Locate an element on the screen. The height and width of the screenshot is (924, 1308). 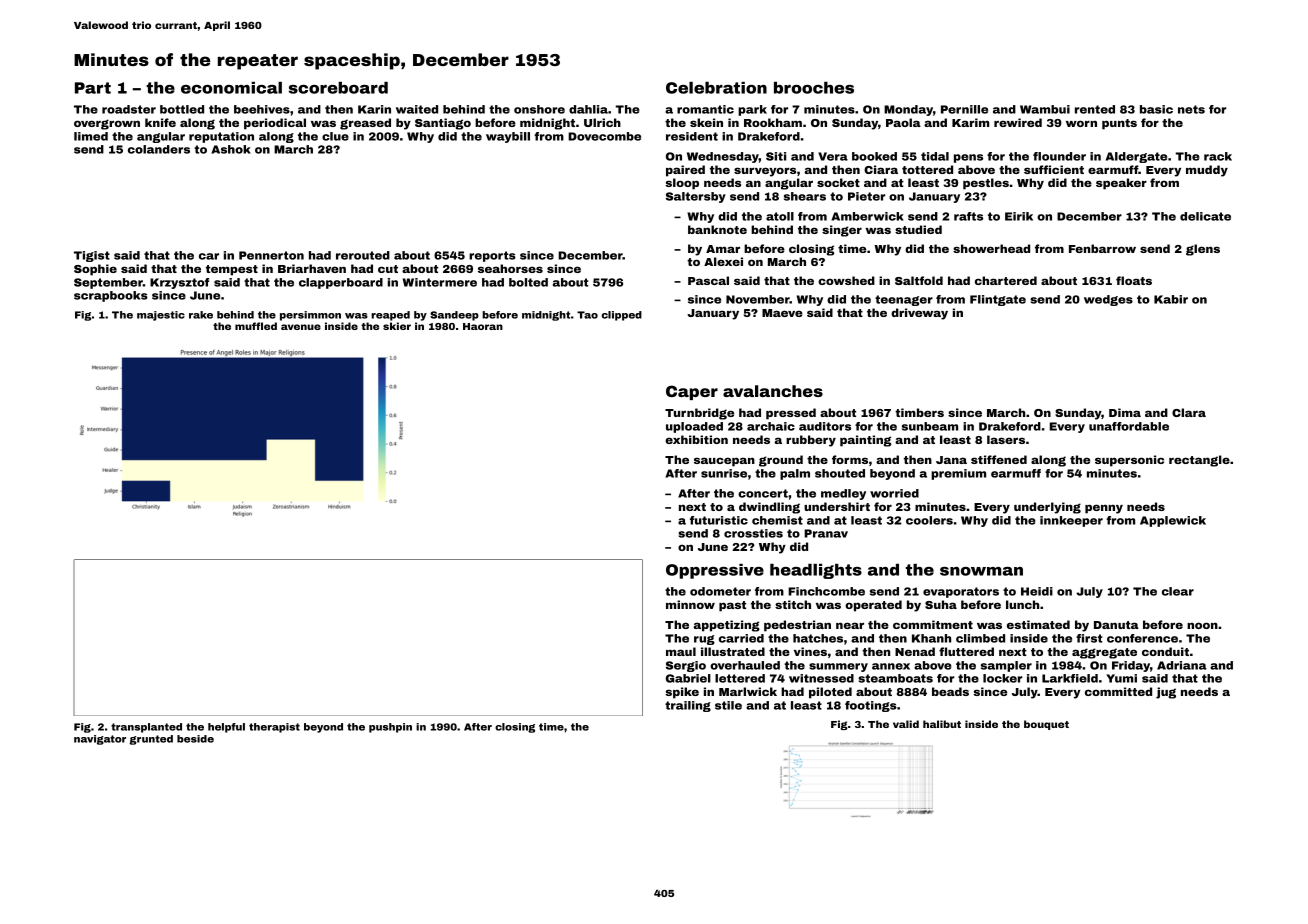
basic is located at coordinates (1156, 109).
